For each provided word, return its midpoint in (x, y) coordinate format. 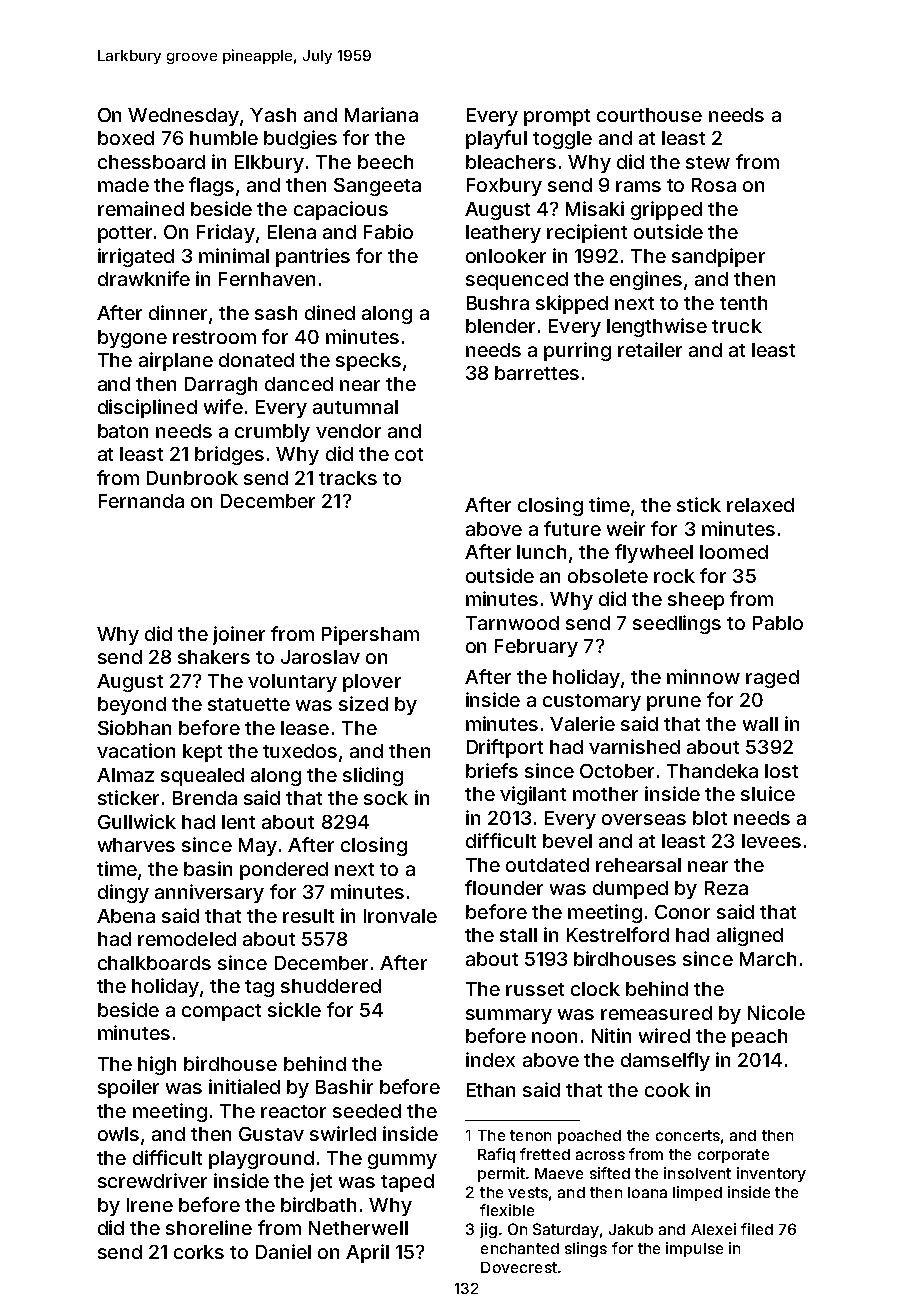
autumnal (355, 407)
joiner (239, 635)
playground (261, 1160)
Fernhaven (267, 279)
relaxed (760, 505)
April (367, 1253)
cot (409, 454)
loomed (734, 552)
